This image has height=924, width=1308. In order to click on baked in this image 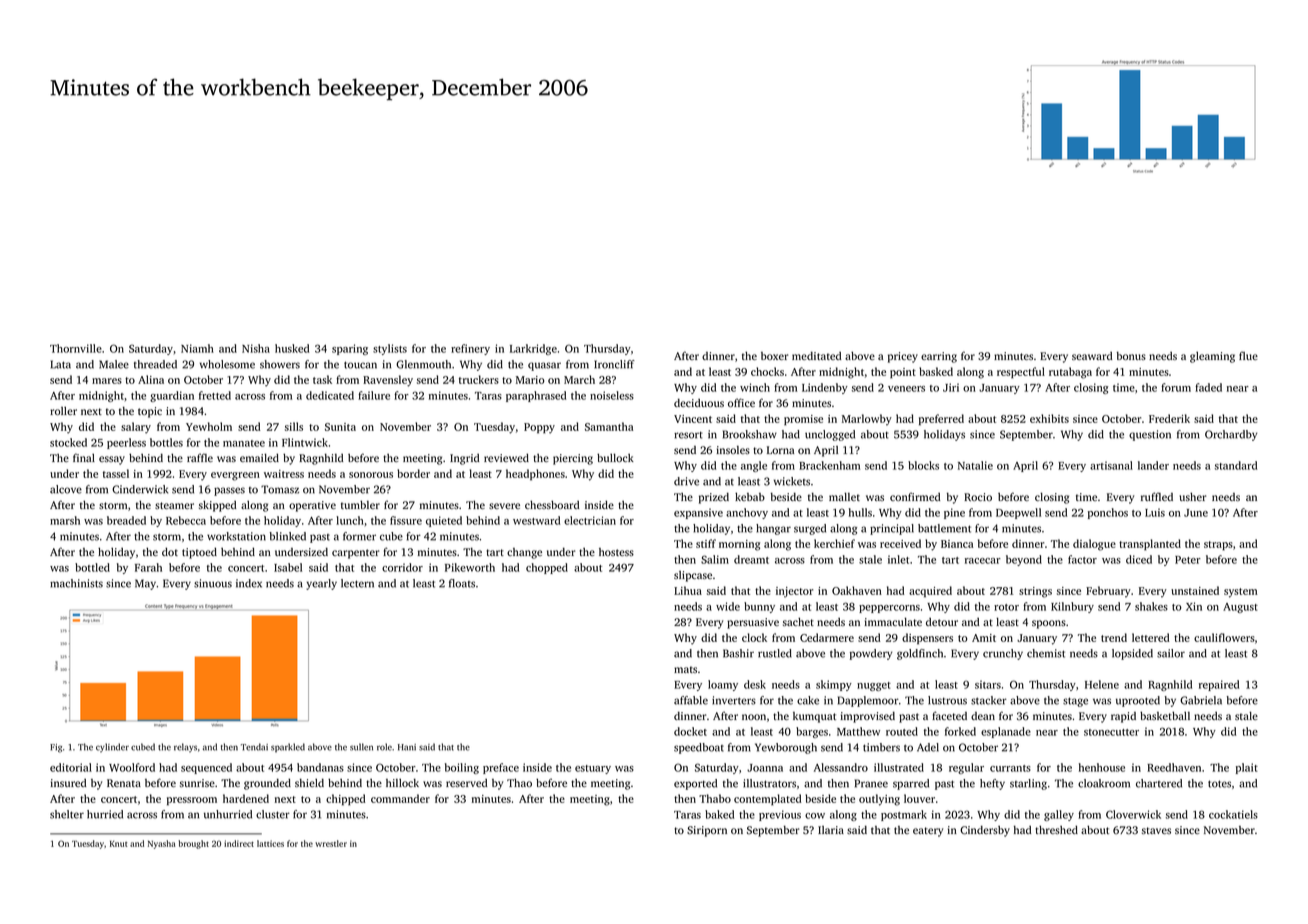, I will do `click(719, 814)`.
